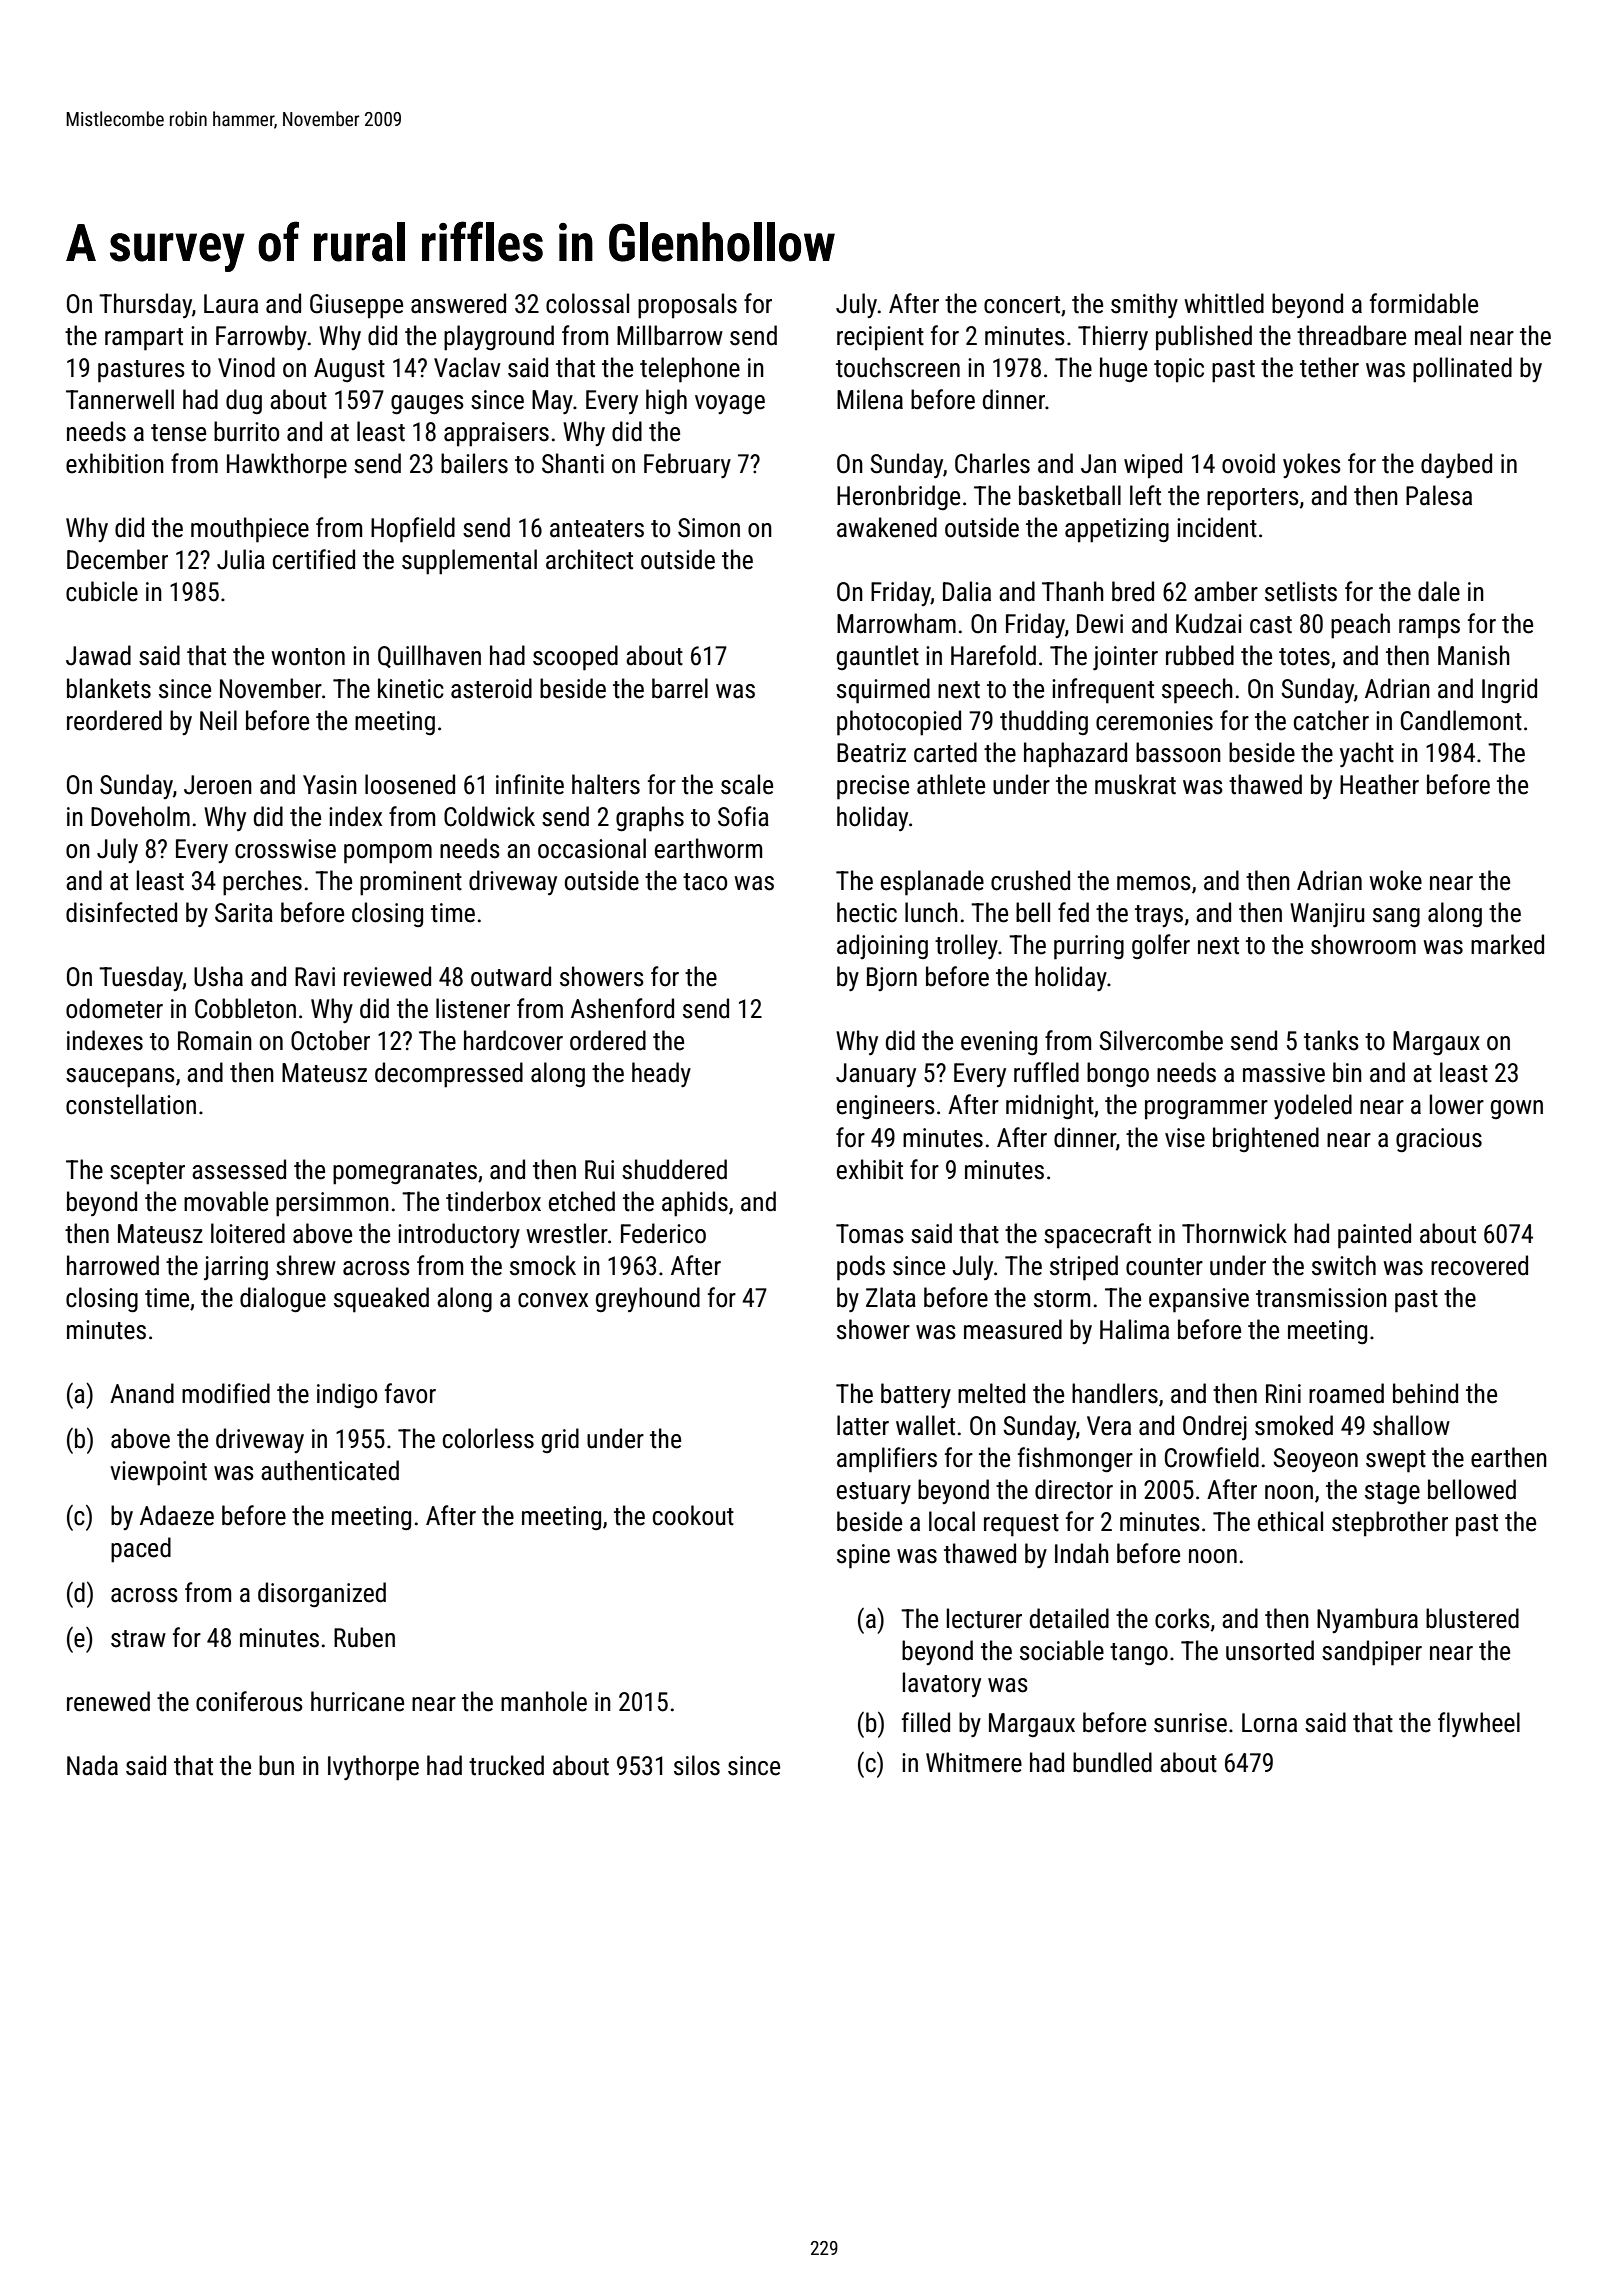 The width and height of the document is (1620, 2292). What do you see at coordinates (373, 1768) in the document?
I see `Ivythorpe` at bounding box center [373, 1768].
